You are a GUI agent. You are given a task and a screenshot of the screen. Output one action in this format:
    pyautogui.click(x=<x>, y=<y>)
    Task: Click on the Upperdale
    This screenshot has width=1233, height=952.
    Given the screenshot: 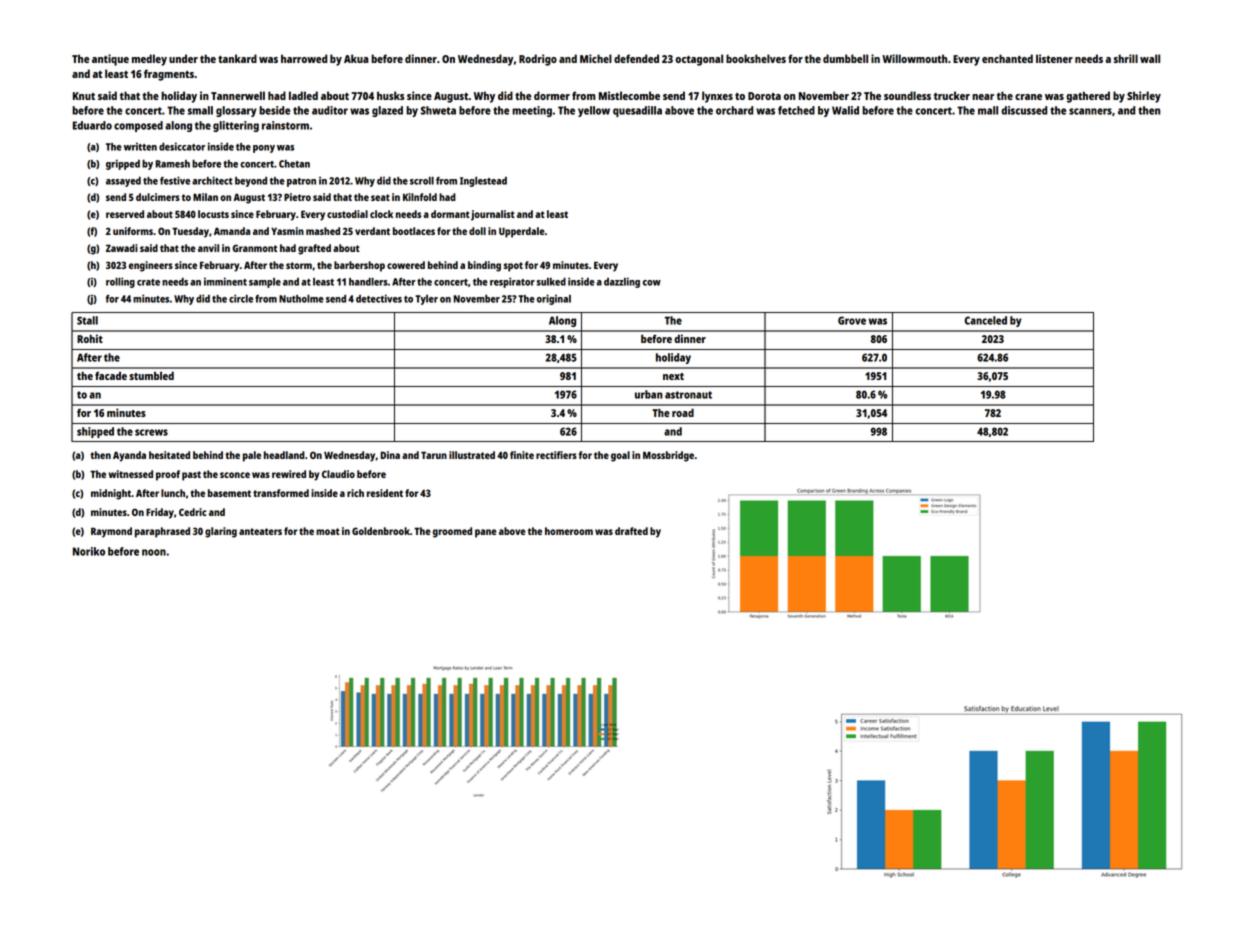 What is the action you would take?
    pyautogui.click(x=522, y=232)
